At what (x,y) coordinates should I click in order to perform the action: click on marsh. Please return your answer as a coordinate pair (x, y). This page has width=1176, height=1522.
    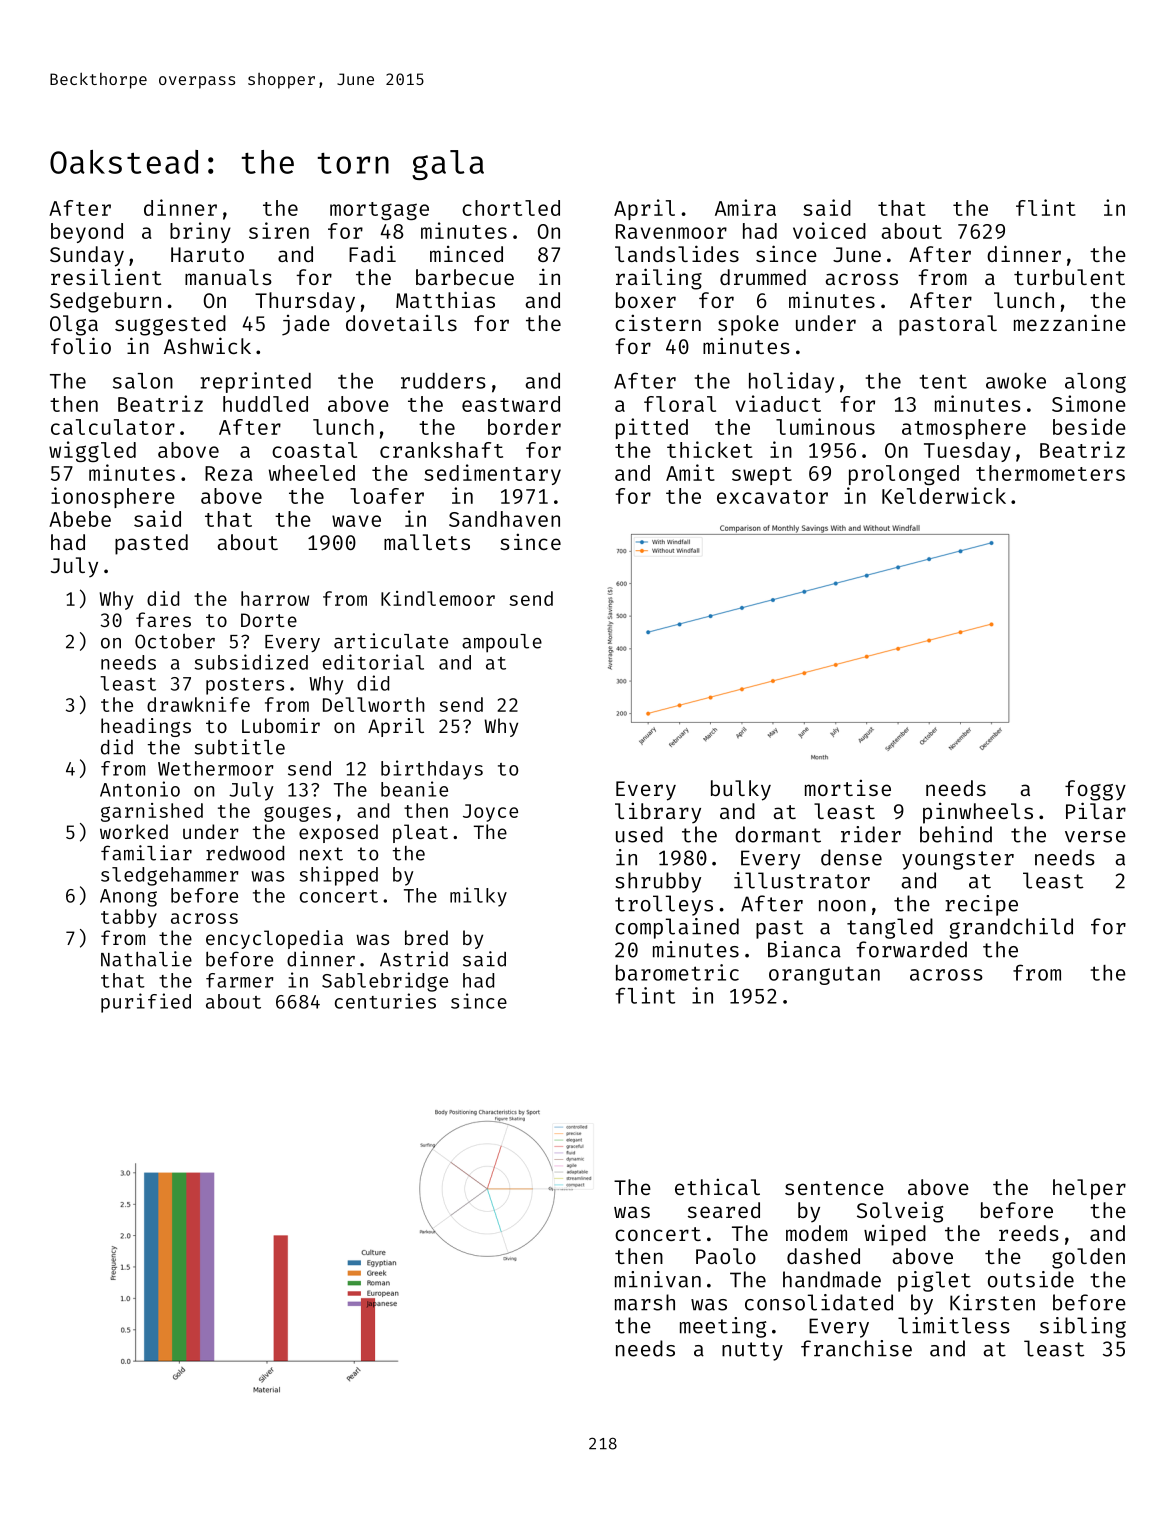
    Looking at the image, I should click on (645, 1302).
